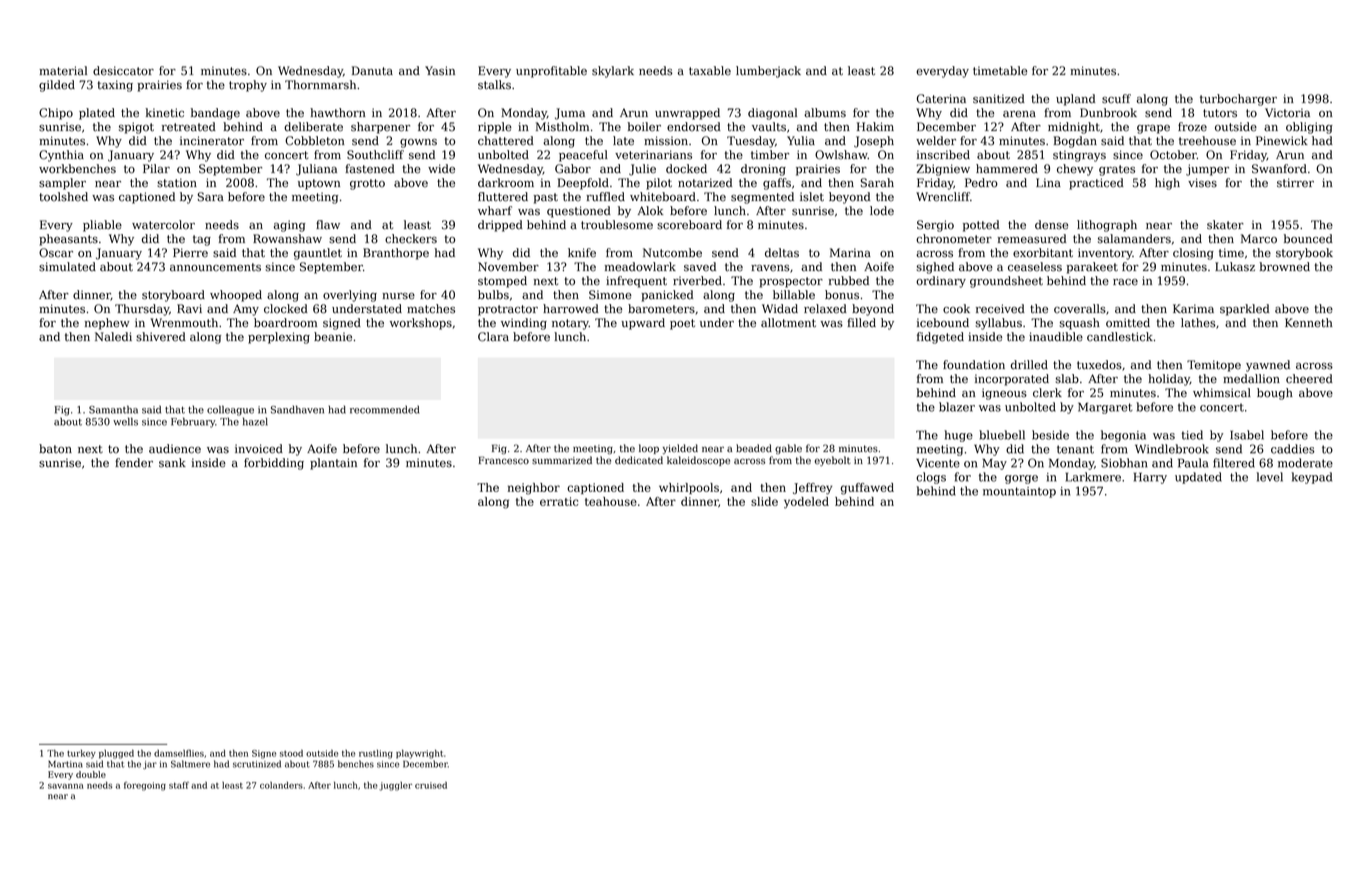 Image resolution: width=1372 pixels, height=887 pixels. What do you see at coordinates (376, 754) in the page?
I see `rustling` at bounding box center [376, 754].
